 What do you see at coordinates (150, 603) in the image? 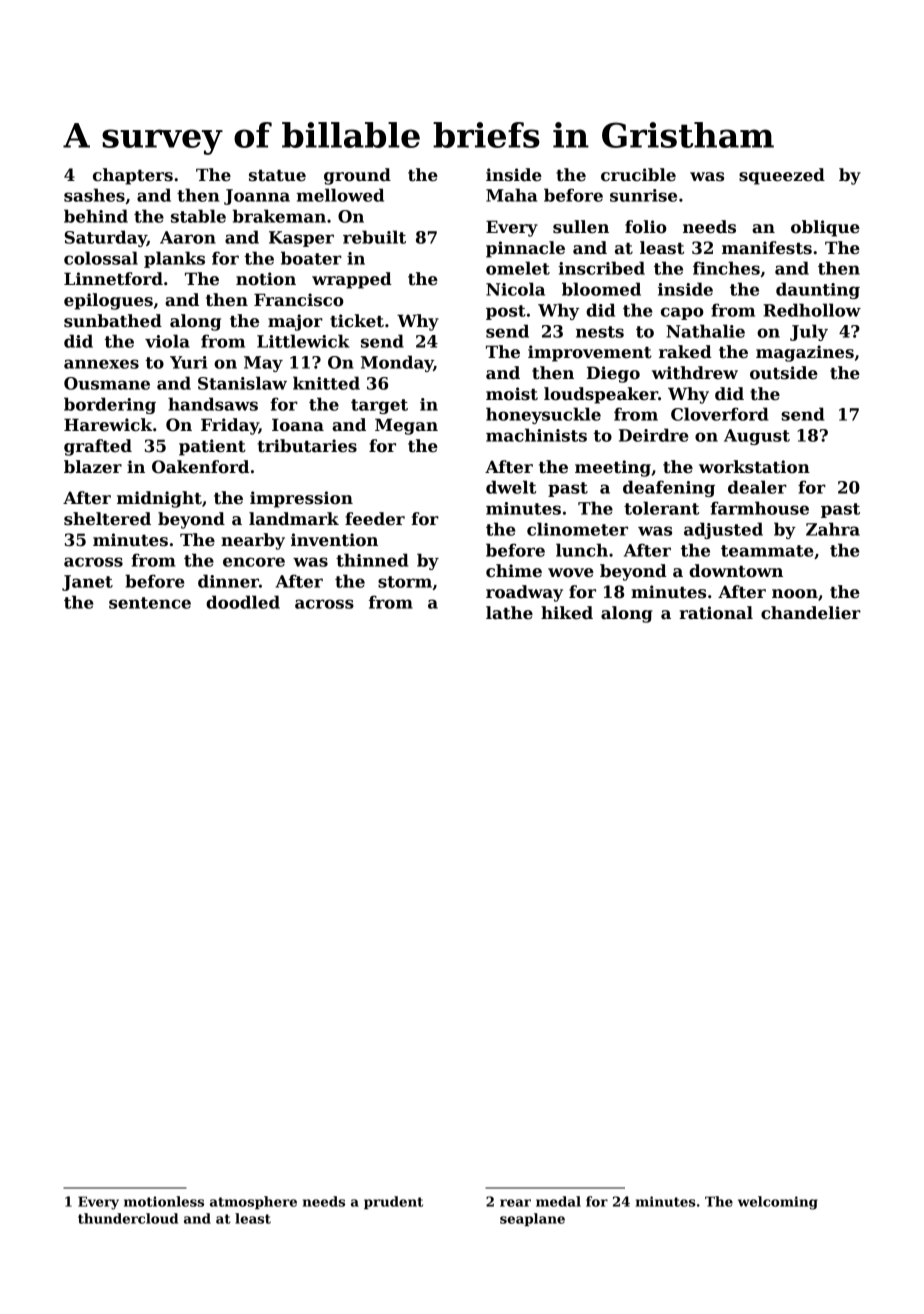
I see `sentence` at bounding box center [150, 603].
